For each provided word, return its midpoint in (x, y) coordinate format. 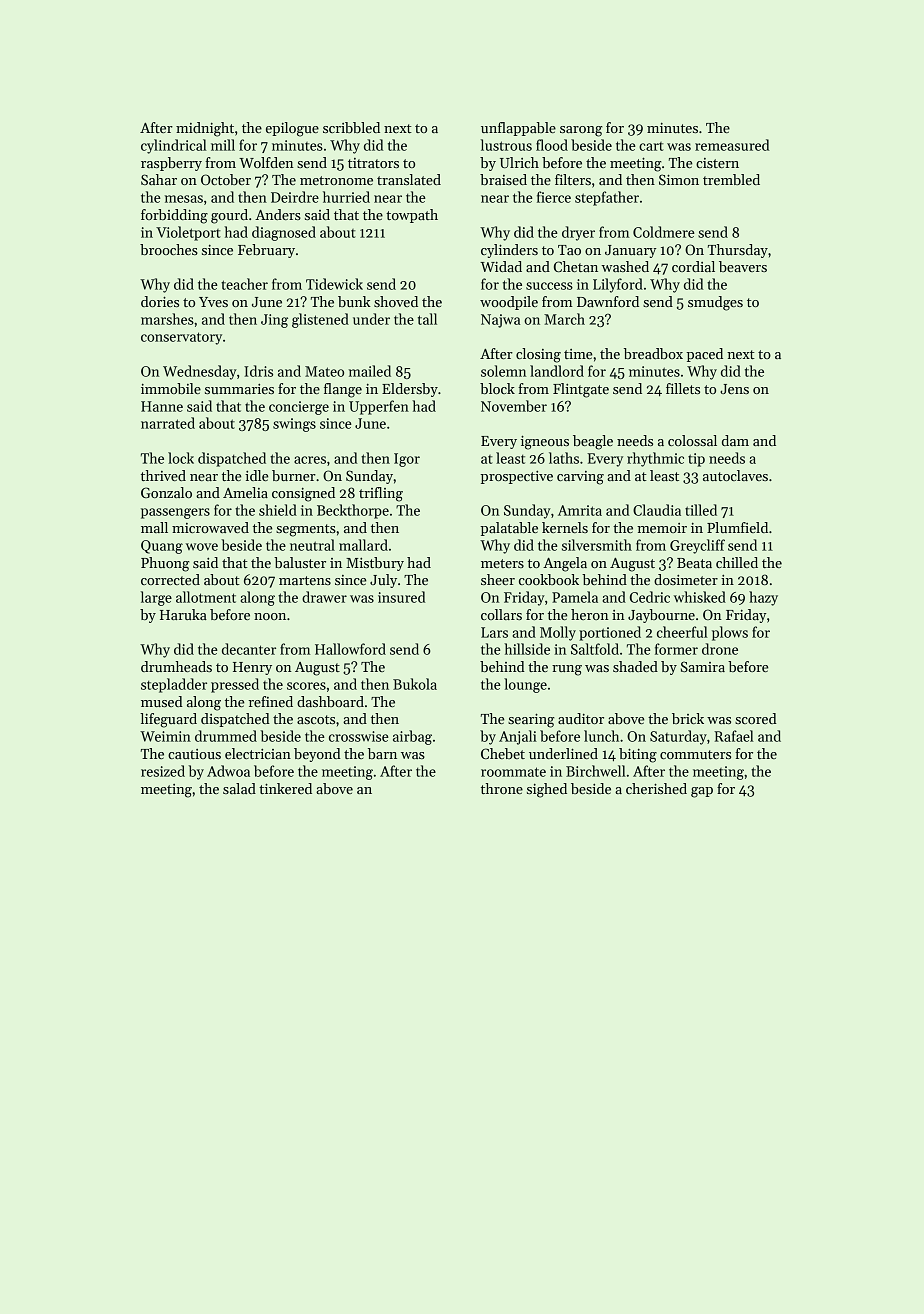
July (383, 581)
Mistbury (375, 564)
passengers (175, 513)
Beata (694, 563)
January (630, 251)
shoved (396, 301)
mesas (184, 199)
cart (651, 146)
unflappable (518, 129)
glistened (320, 320)
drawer (324, 597)
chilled (737, 562)
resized (163, 771)
